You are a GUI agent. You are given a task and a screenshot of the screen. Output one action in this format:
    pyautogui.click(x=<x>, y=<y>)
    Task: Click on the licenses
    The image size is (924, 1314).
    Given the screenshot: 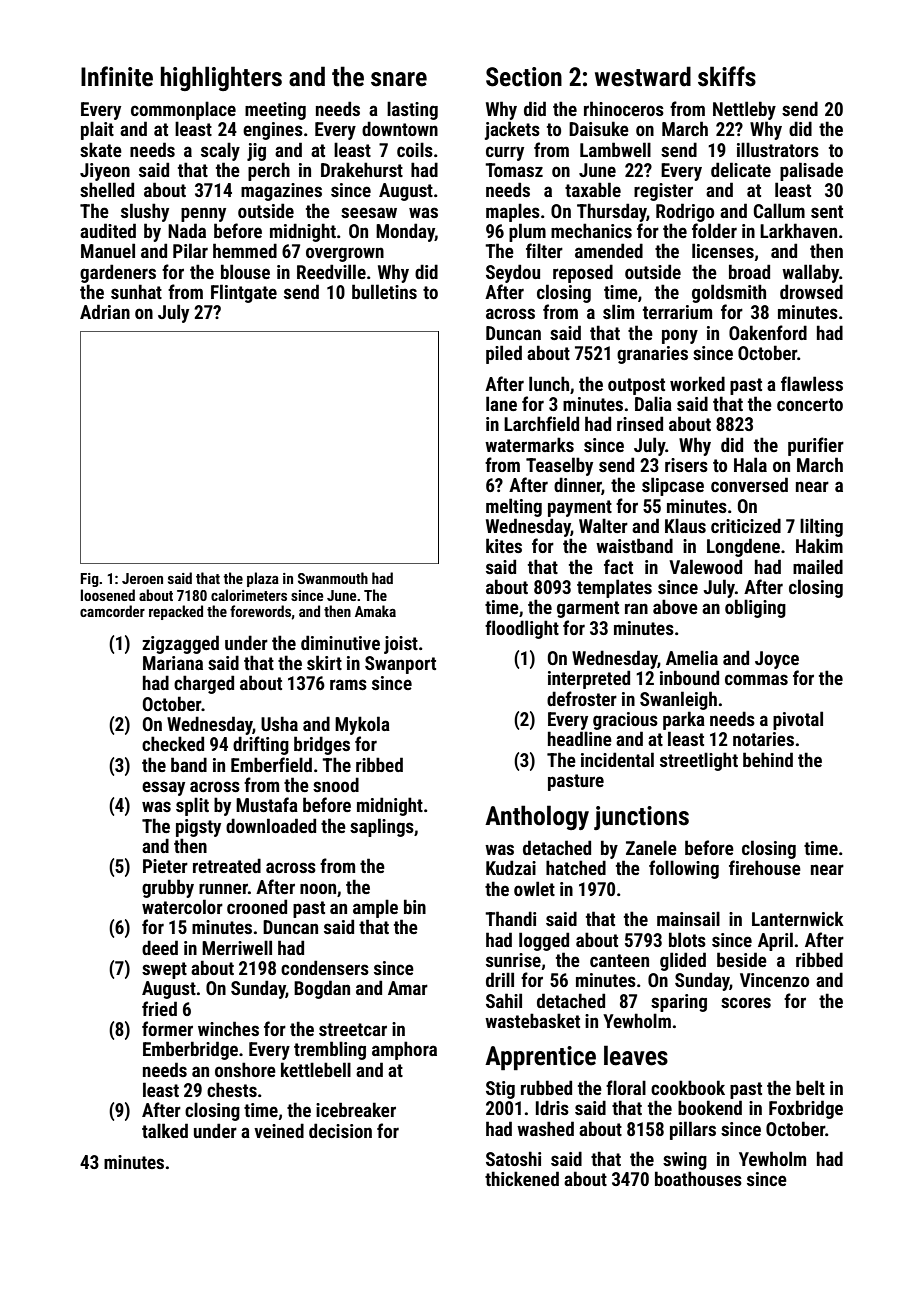 What is the action you would take?
    pyautogui.click(x=723, y=250)
